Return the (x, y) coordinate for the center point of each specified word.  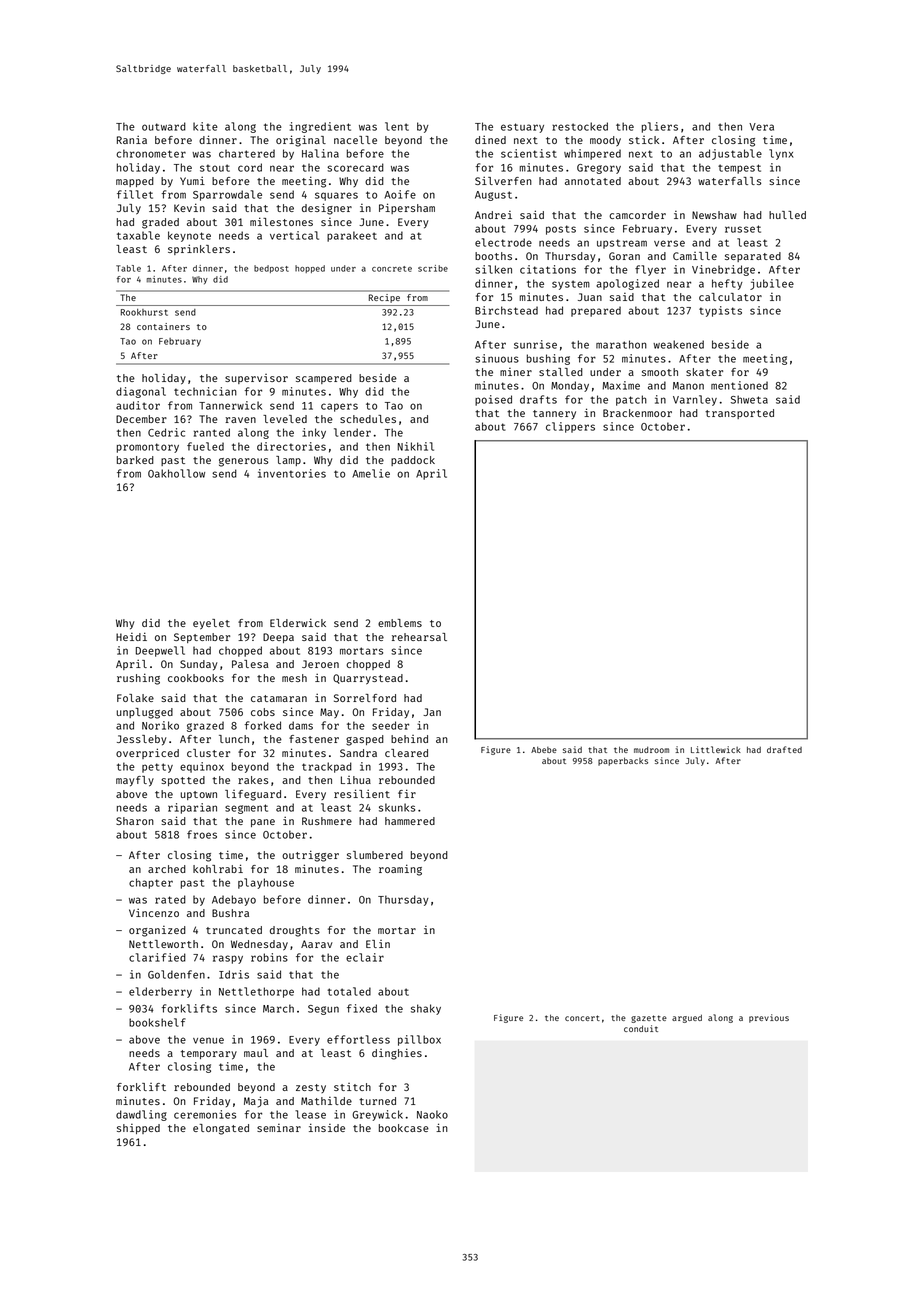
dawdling (141, 1115)
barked (135, 460)
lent (397, 126)
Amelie (371, 473)
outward (164, 126)
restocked (580, 126)
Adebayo (234, 900)
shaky (426, 1009)
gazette (649, 1019)
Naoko (432, 1114)
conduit (641, 1028)
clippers (570, 427)
